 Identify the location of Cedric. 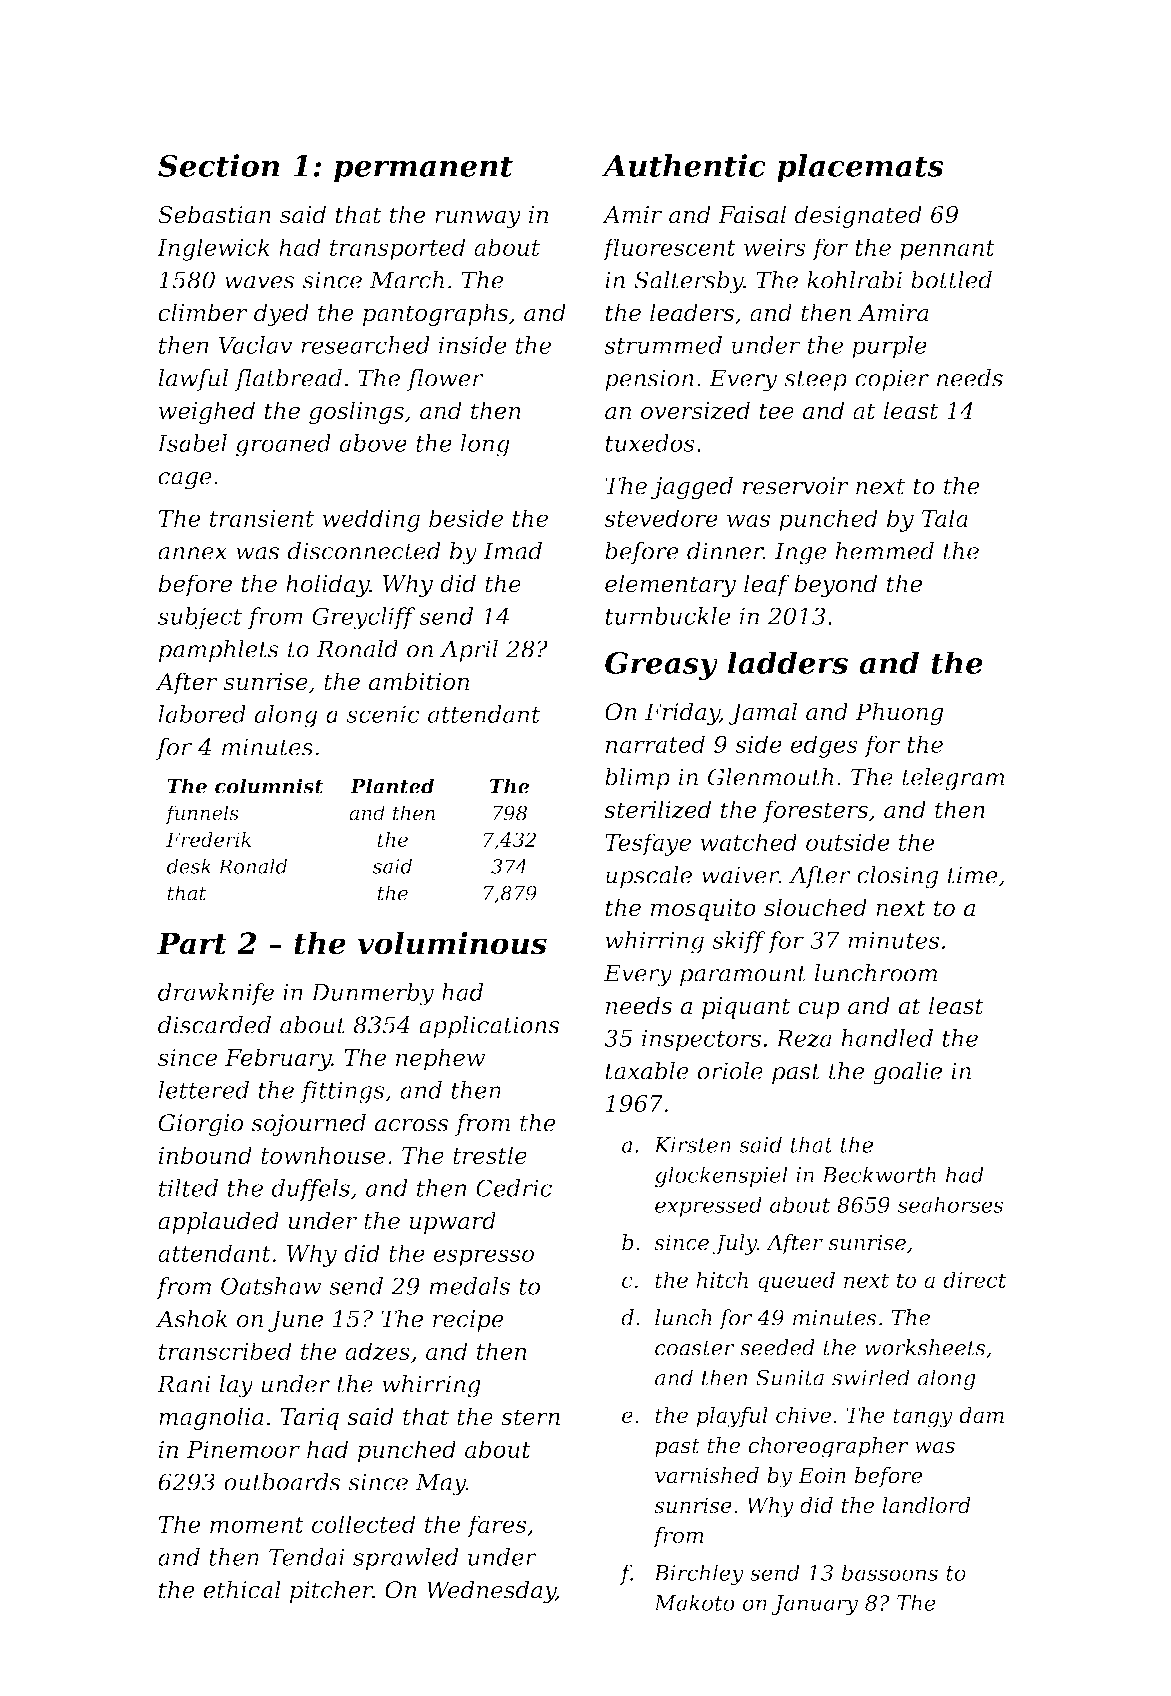
(514, 1188).
